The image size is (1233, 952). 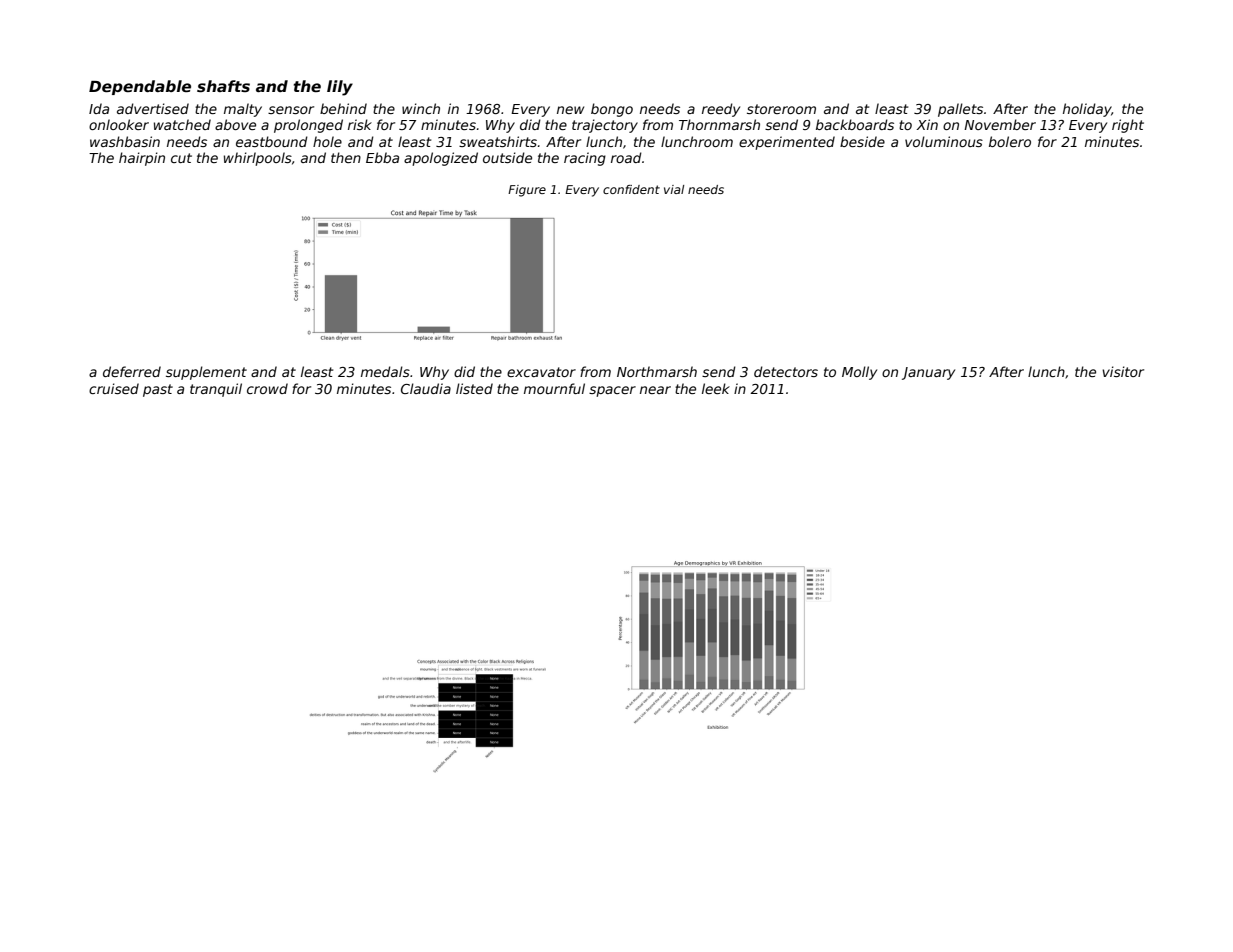 I want to click on shafts, so click(x=223, y=86).
